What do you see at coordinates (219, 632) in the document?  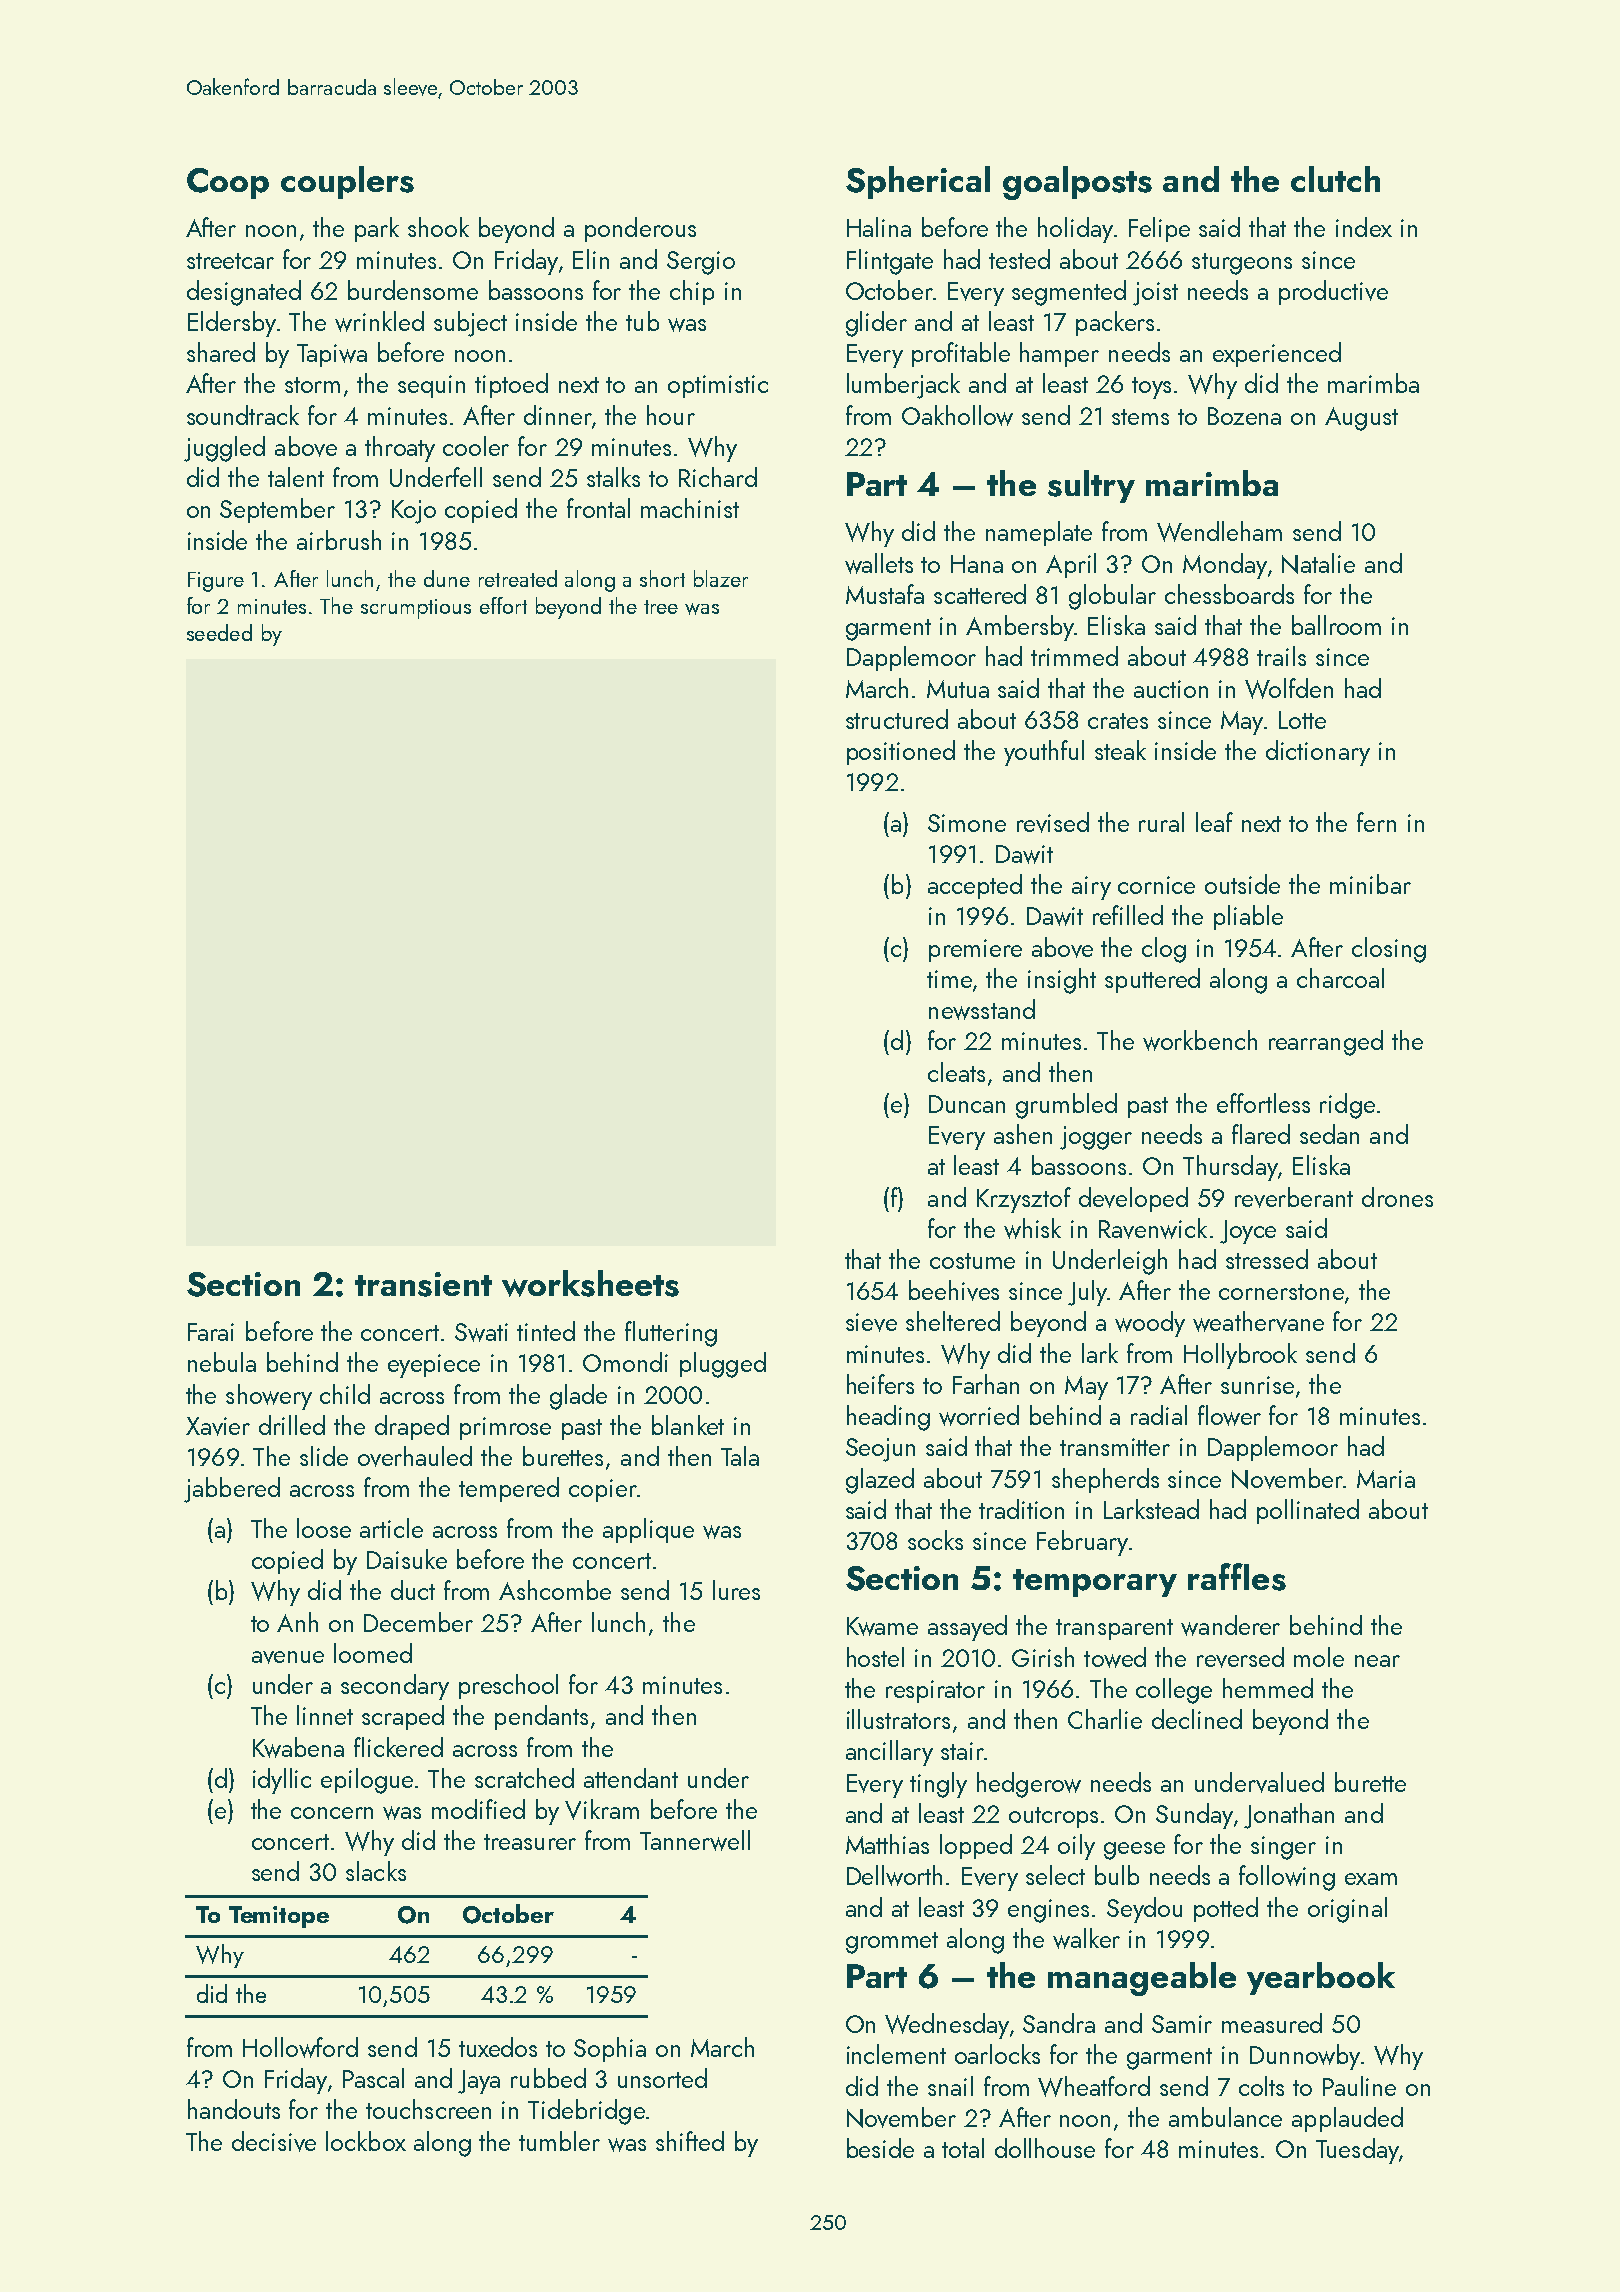 I see `seeded` at bounding box center [219, 632].
